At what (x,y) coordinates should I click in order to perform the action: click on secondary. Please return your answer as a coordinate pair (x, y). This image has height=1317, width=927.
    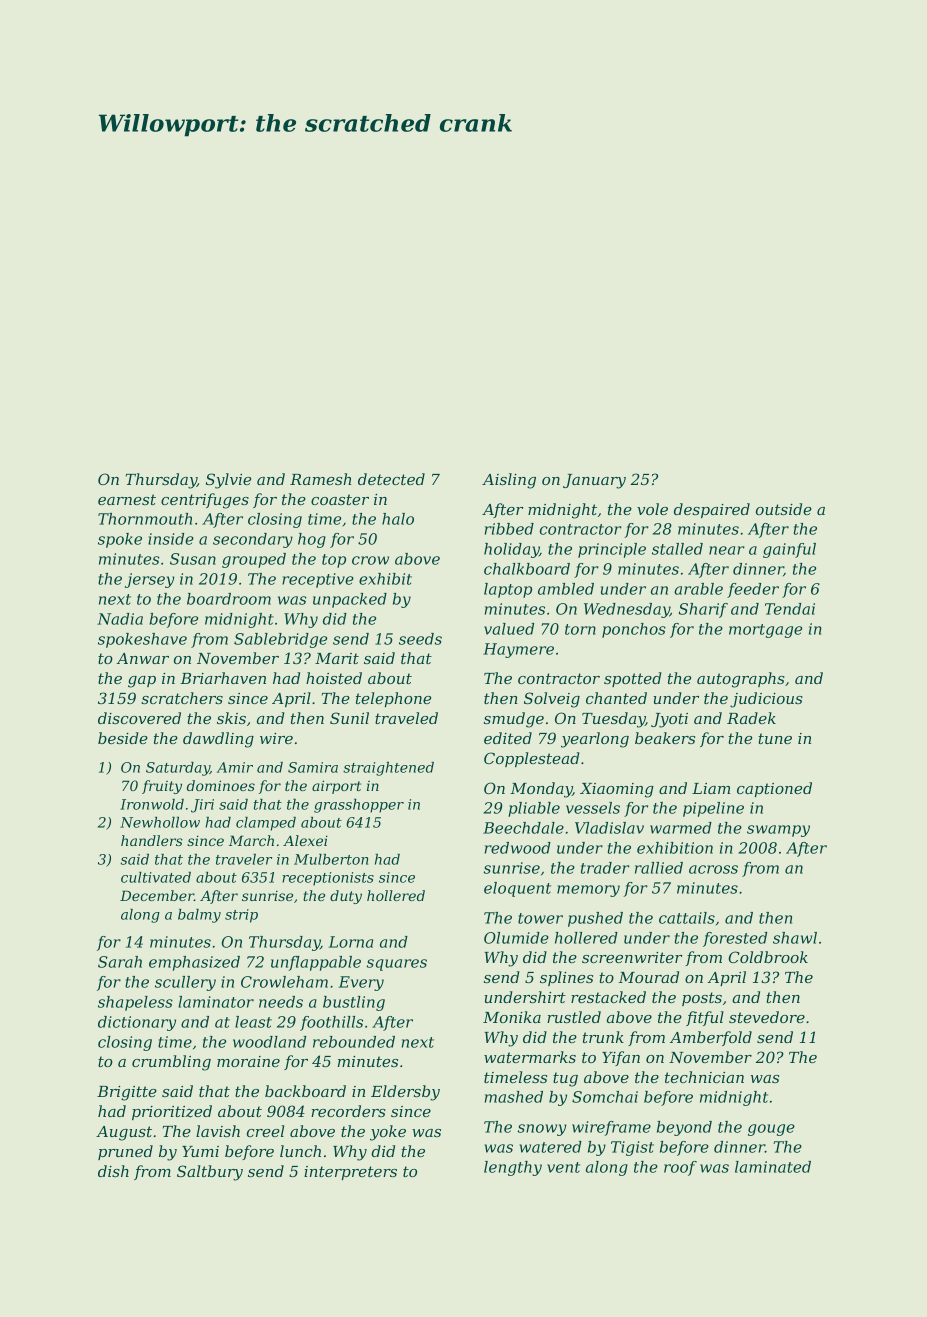
    Looking at the image, I should click on (253, 540).
